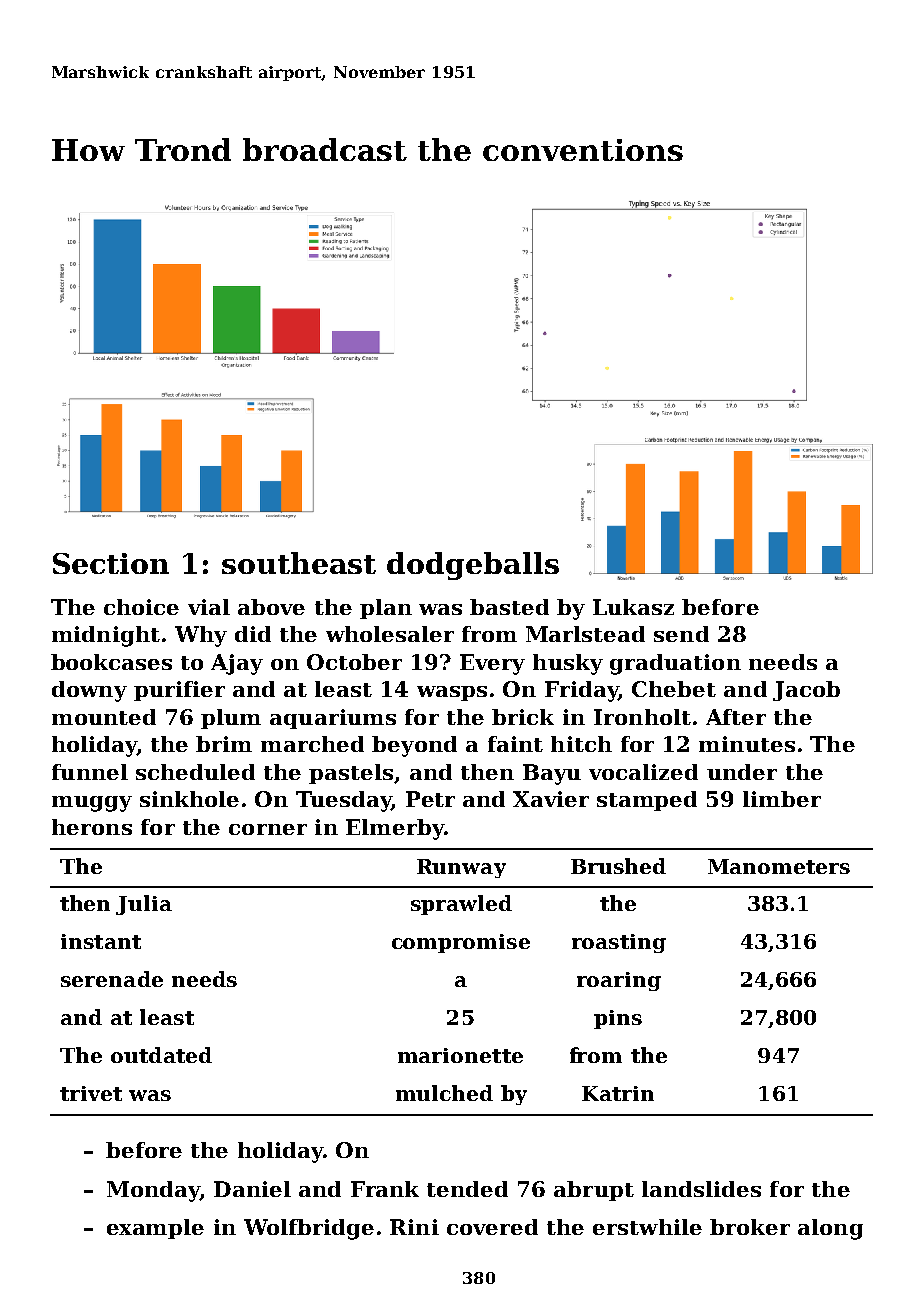  What do you see at coordinates (155, 1229) in the screenshot?
I see `example` at bounding box center [155, 1229].
